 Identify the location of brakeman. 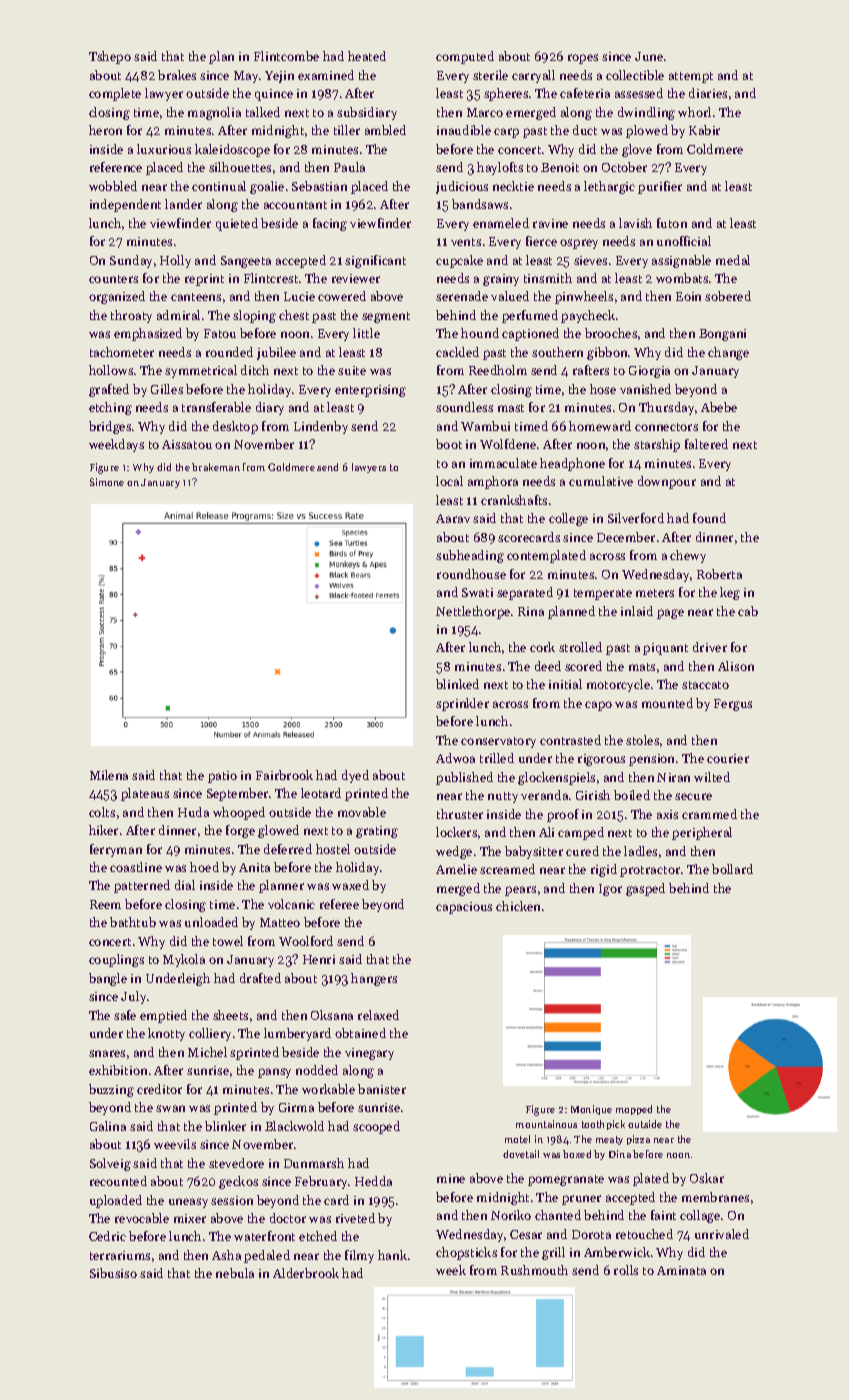
(216, 467).
